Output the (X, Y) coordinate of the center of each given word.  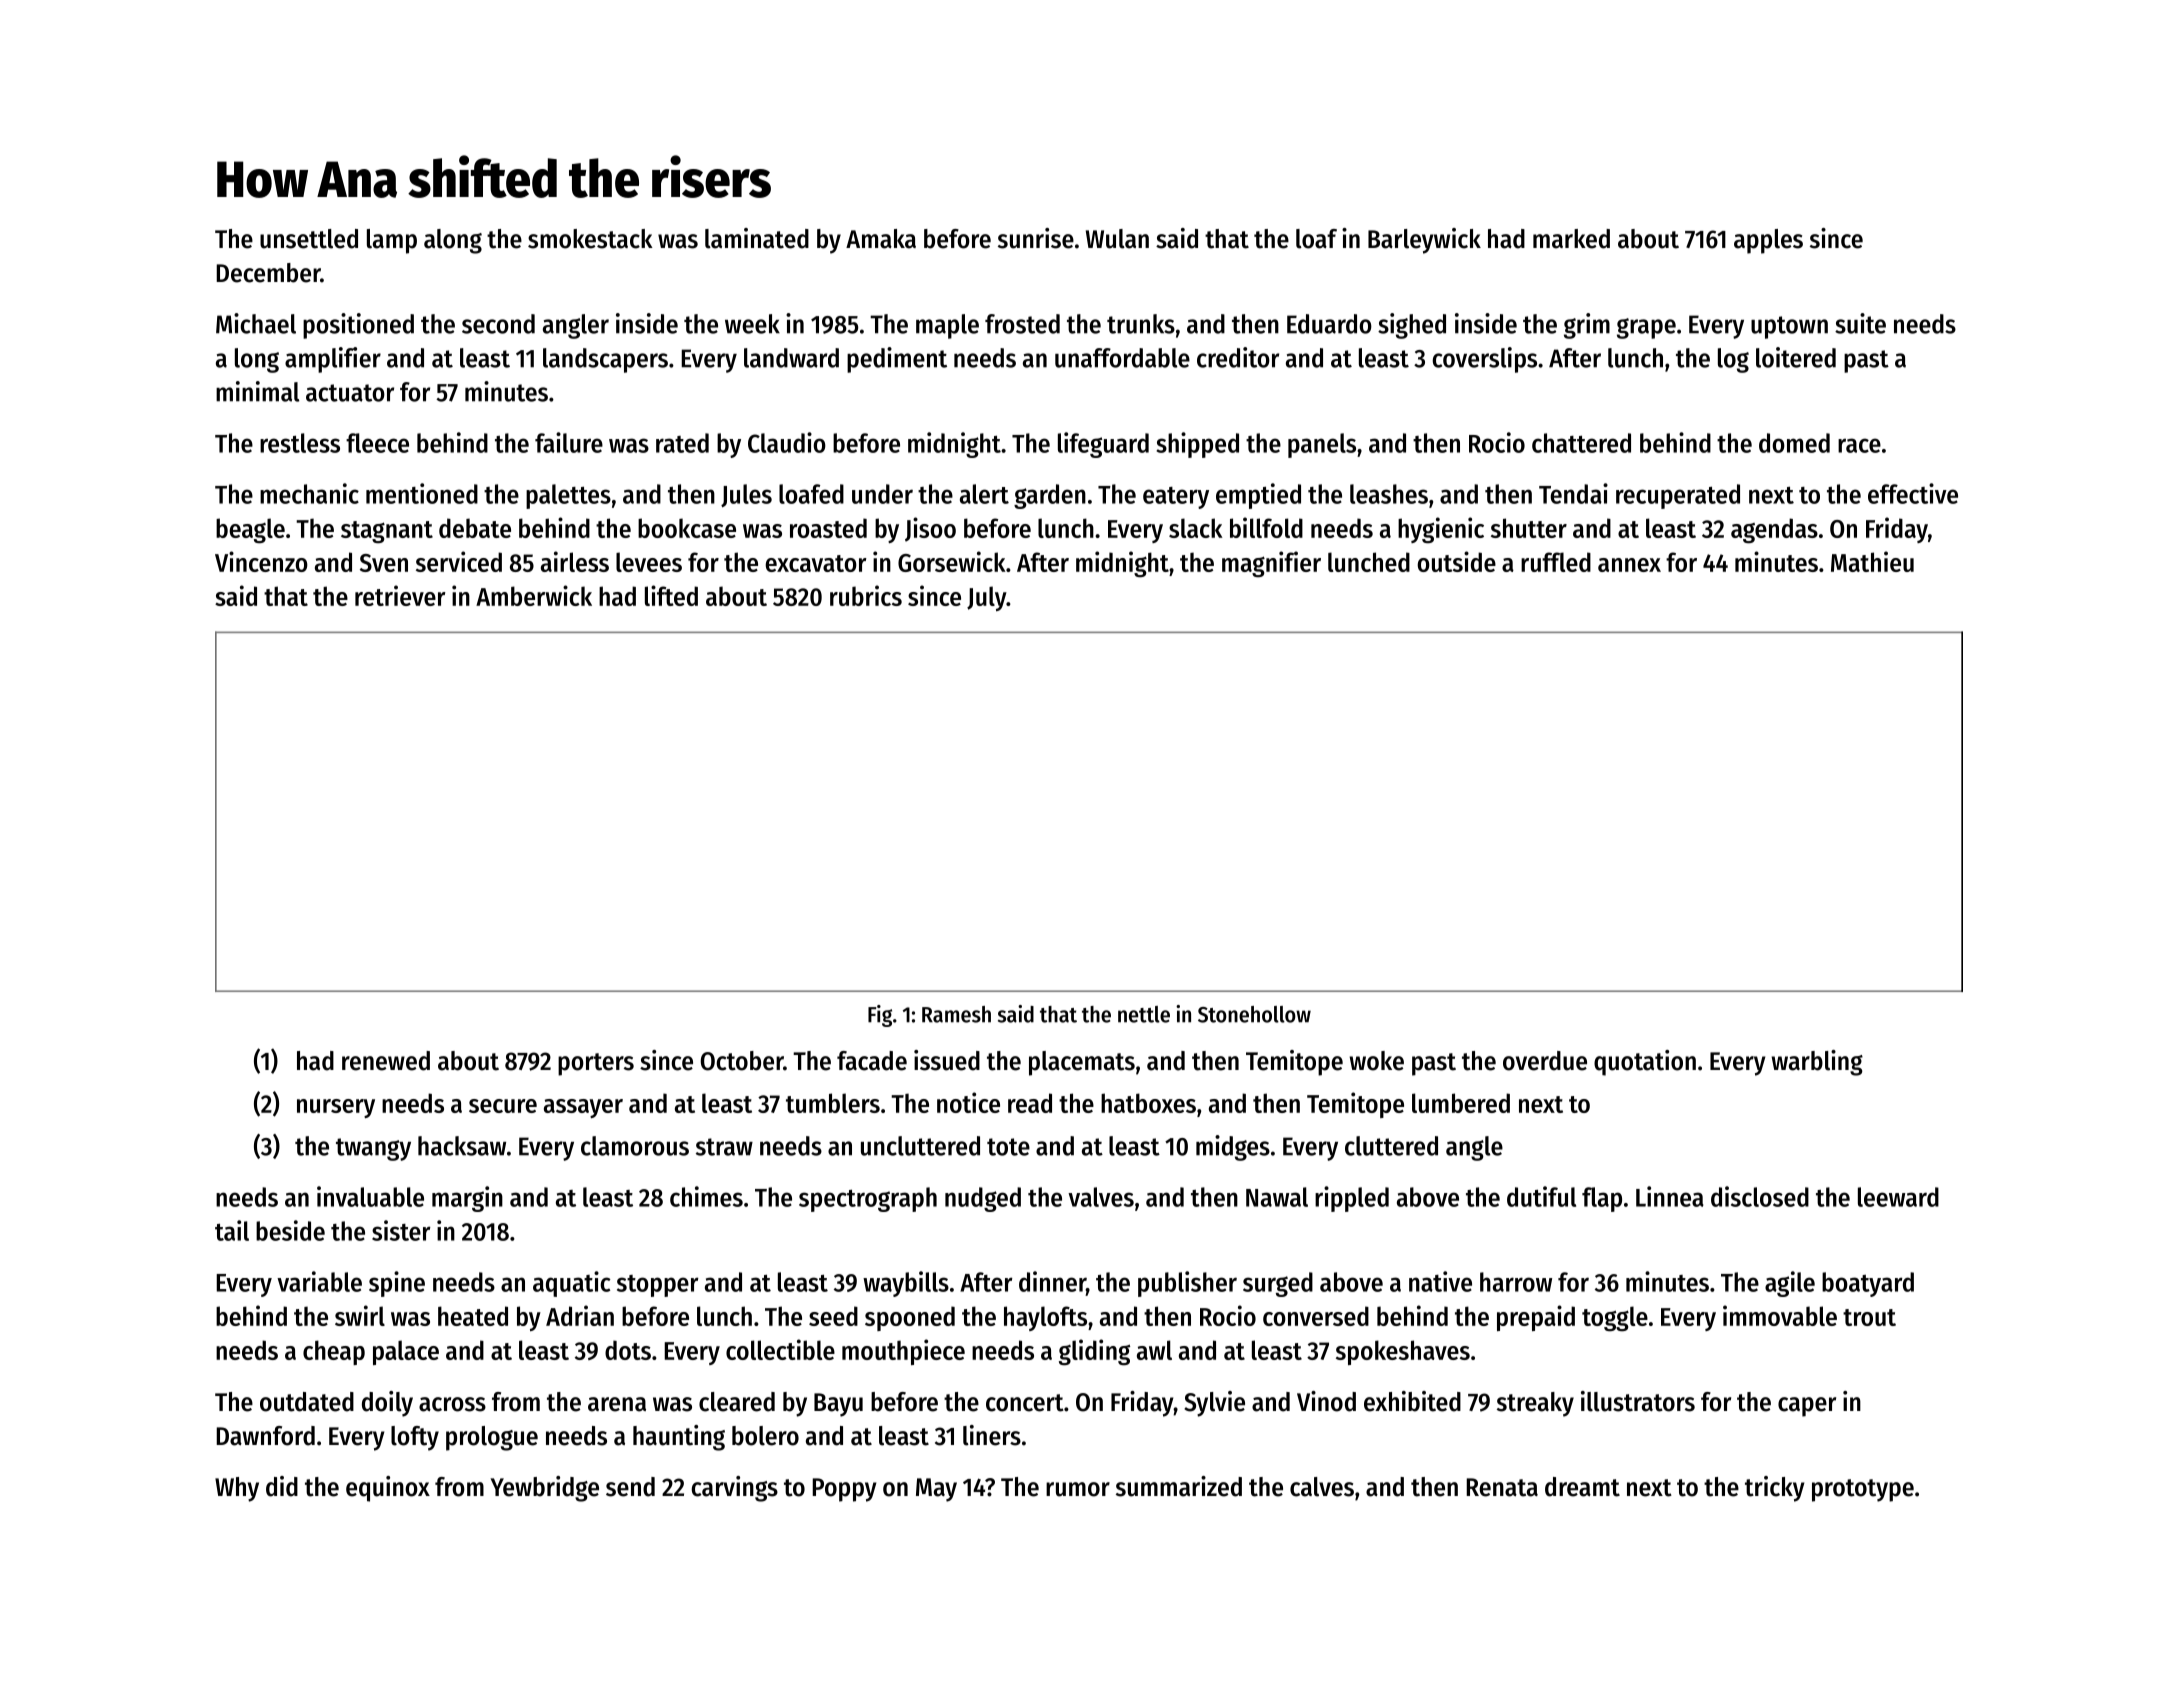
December (268, 273)
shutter (1529, 528)
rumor (1078, 1489)
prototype (1863, 1490)
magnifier (1271, 564)
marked (1571, 239)
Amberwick (534, 595)
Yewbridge (544, 1489)
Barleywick (1424, 241)
